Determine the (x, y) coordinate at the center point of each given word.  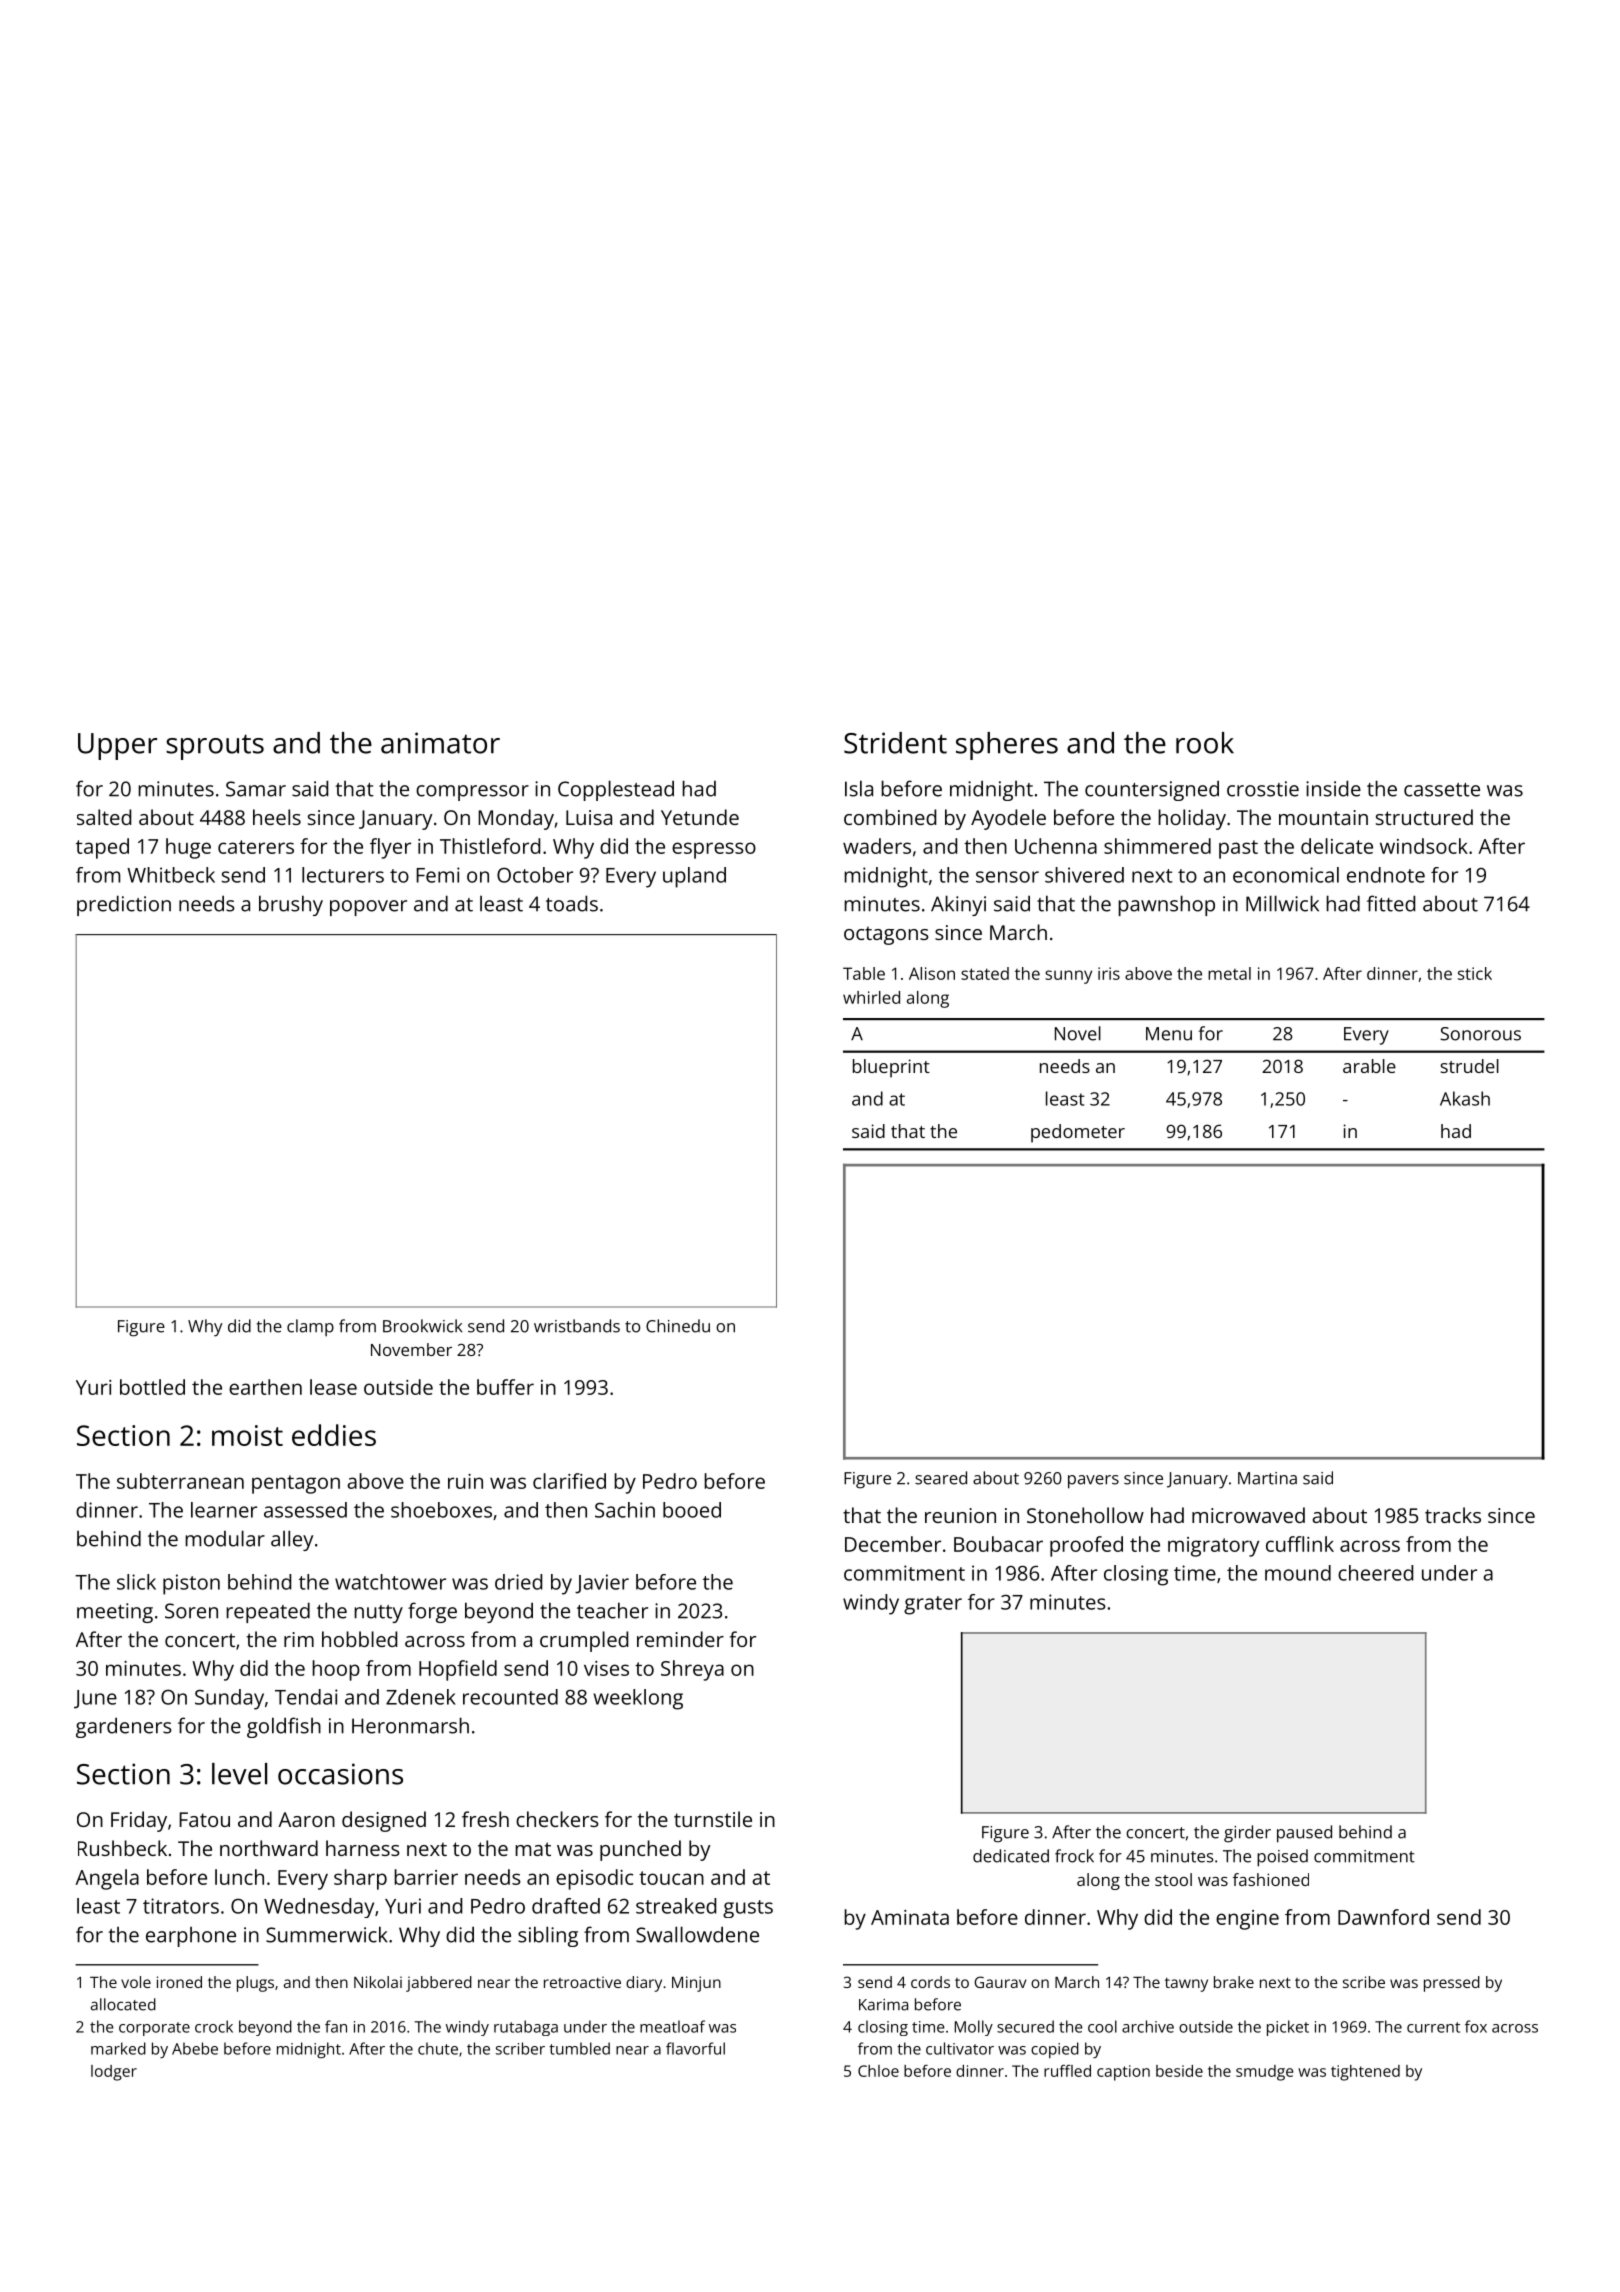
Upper (118, 746)
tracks (1453, 1515)
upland (694, 877)
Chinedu (678, 1326)
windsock (1424, 846)
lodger (114, 2073)
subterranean (180, 1481)
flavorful (695, 2048)
